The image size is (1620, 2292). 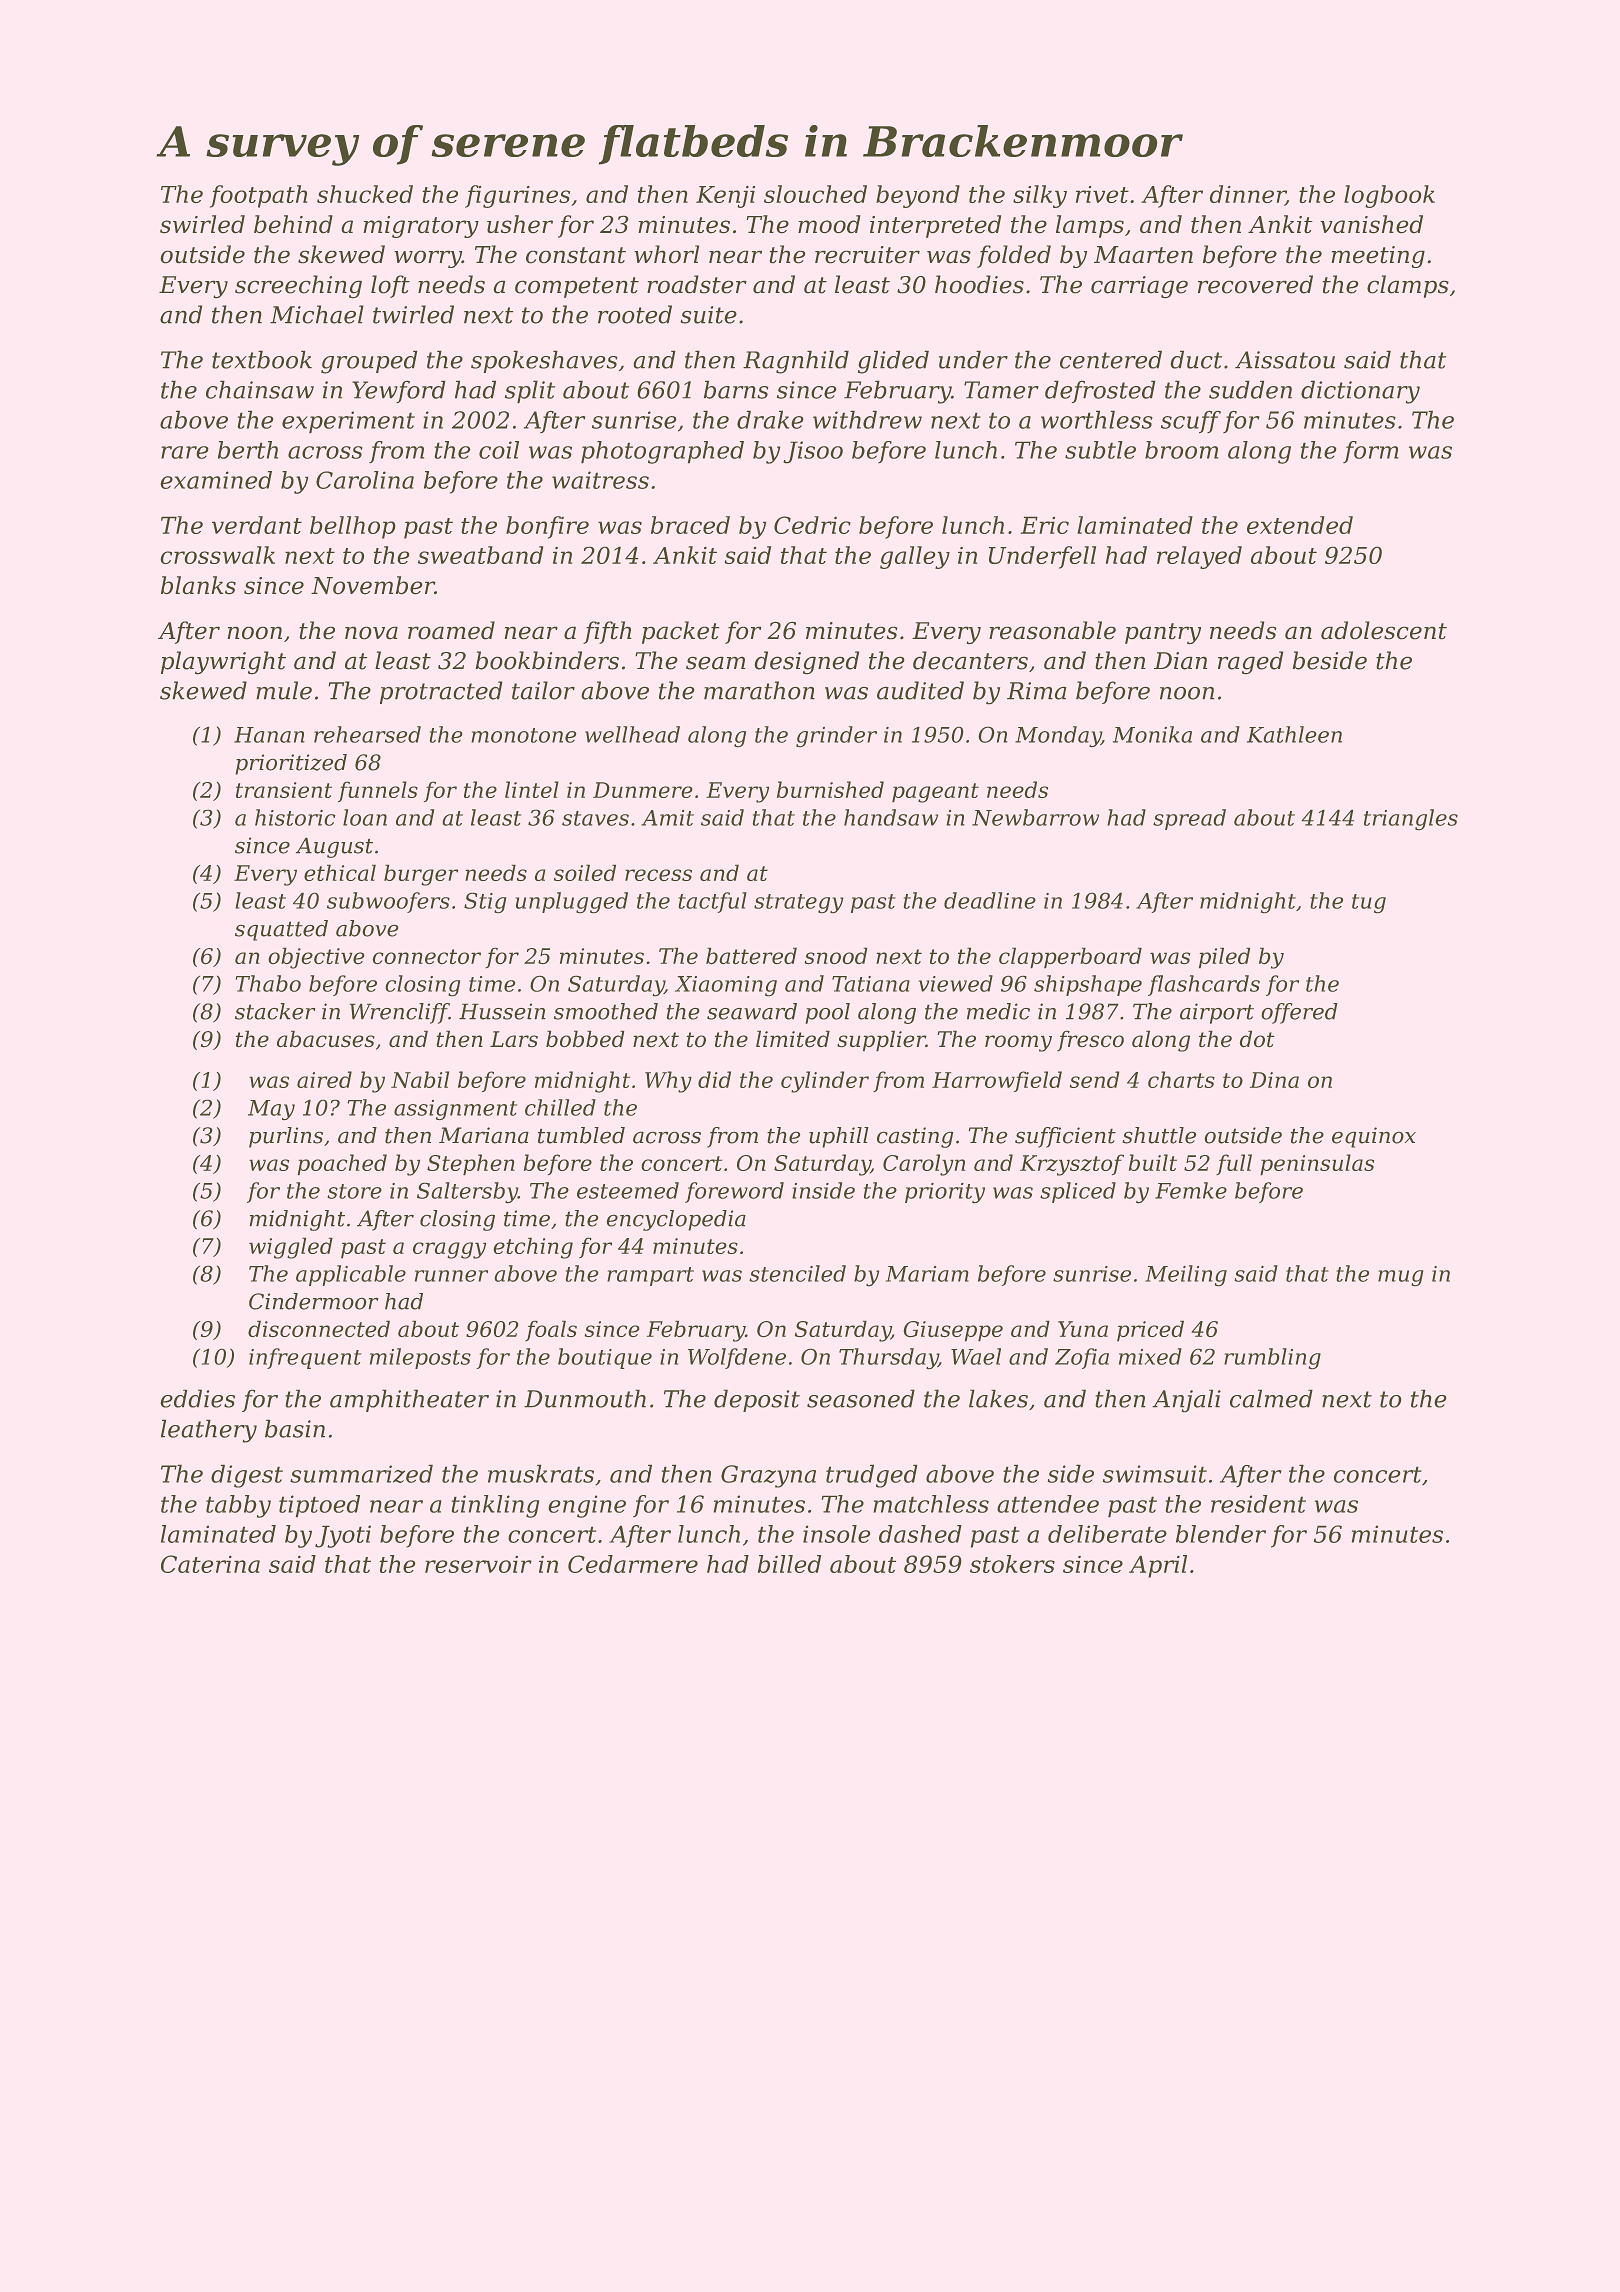 What do you see at coordinates (1247, 195) in the page?
I see `dinner` at bounding box center [1247, 195].
